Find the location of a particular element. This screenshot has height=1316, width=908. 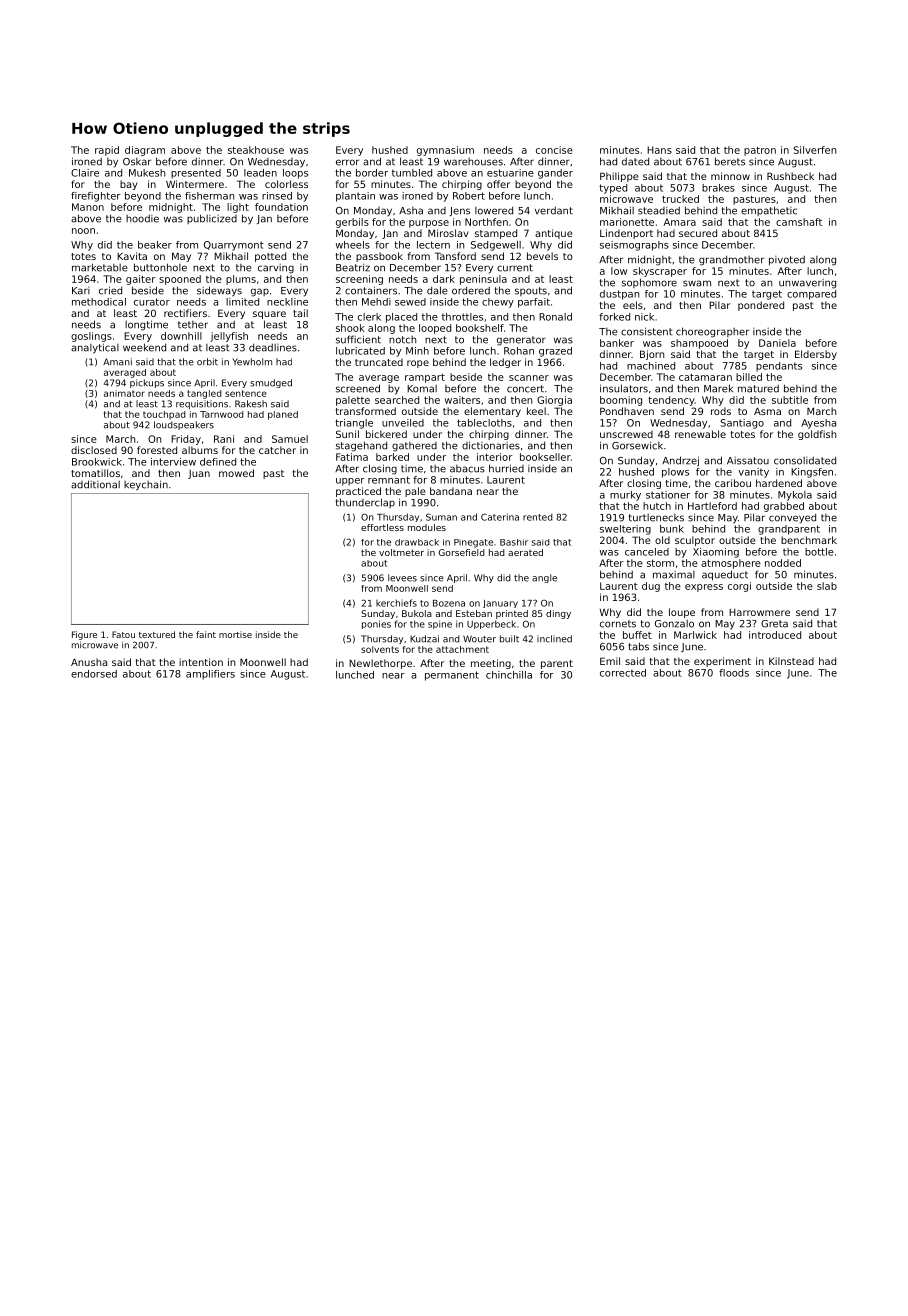

forked is located at coordinates (614, 317).
